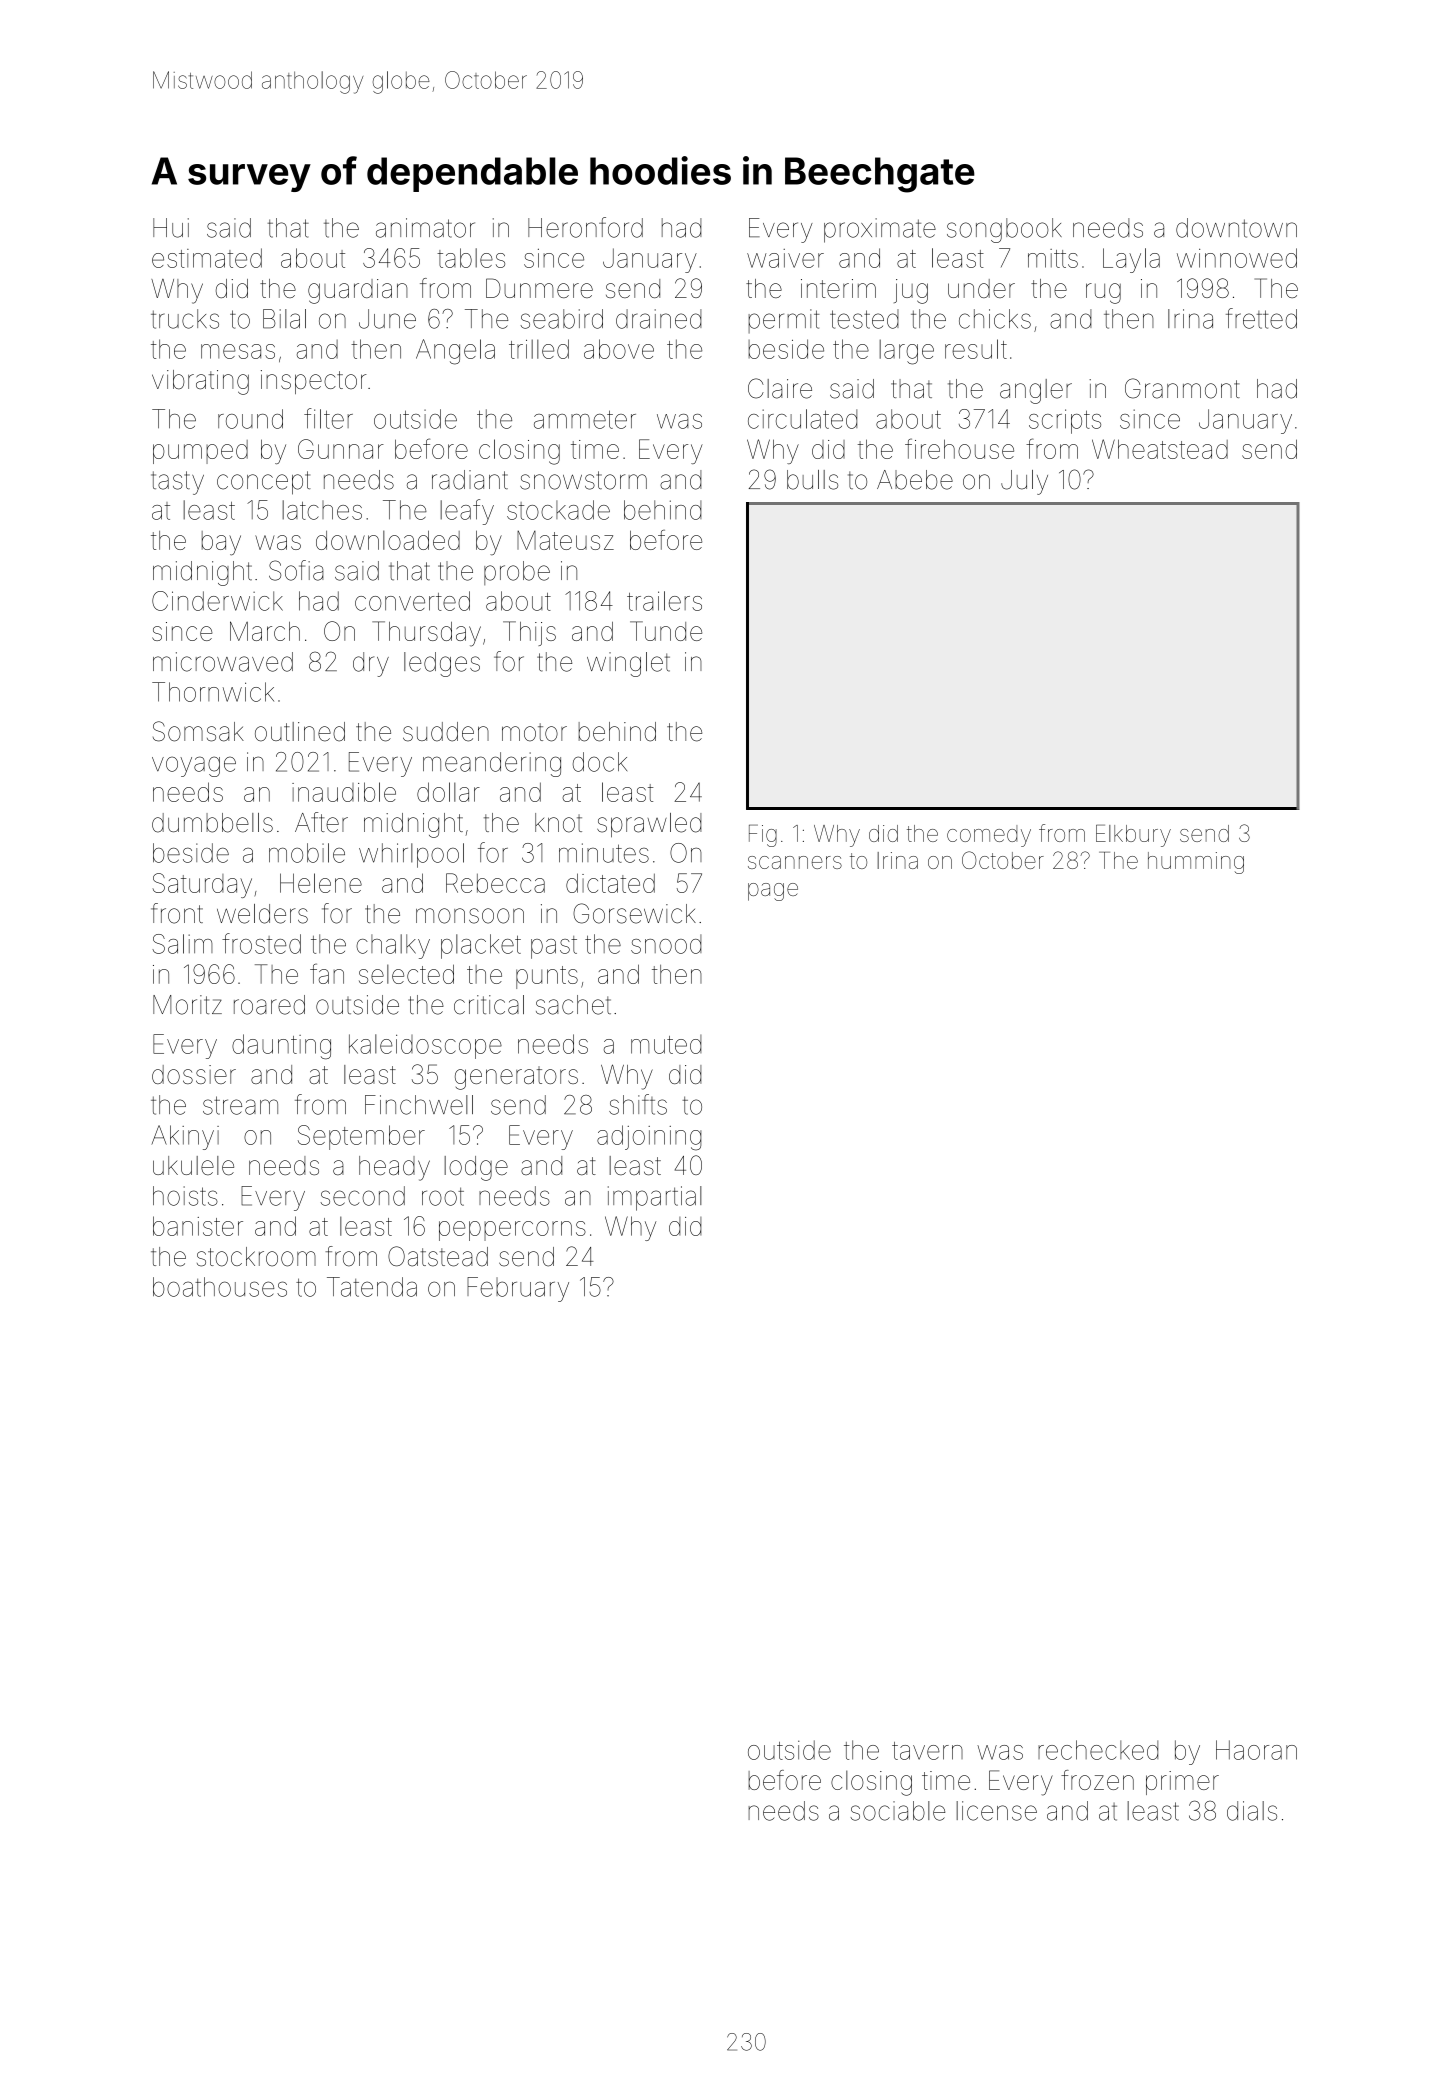 This page has height=2100, width=1450. I want to click on page, so click(773, 892).
